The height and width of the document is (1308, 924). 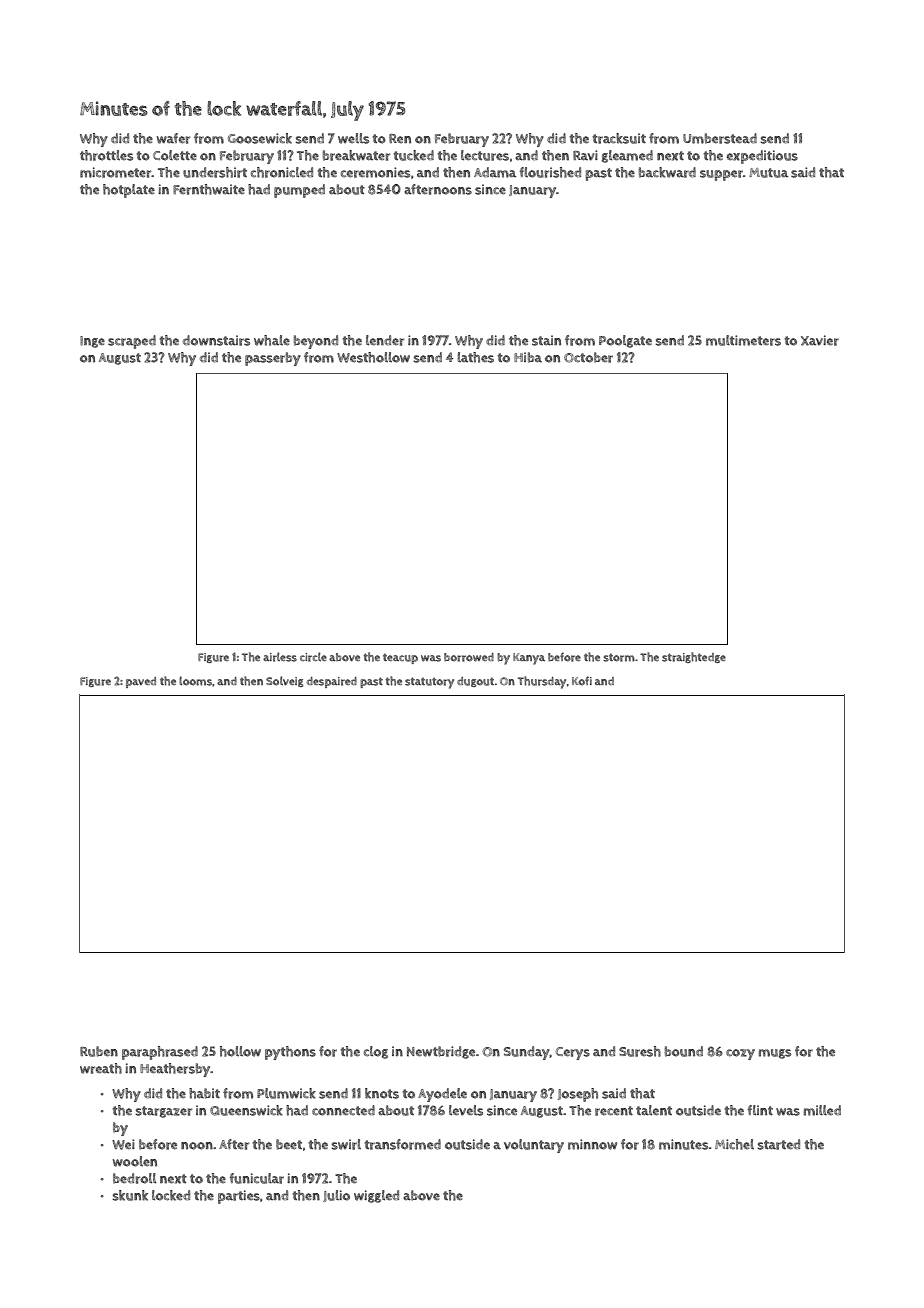 I want to click on Sunday, so click(x=527, y=1053).
